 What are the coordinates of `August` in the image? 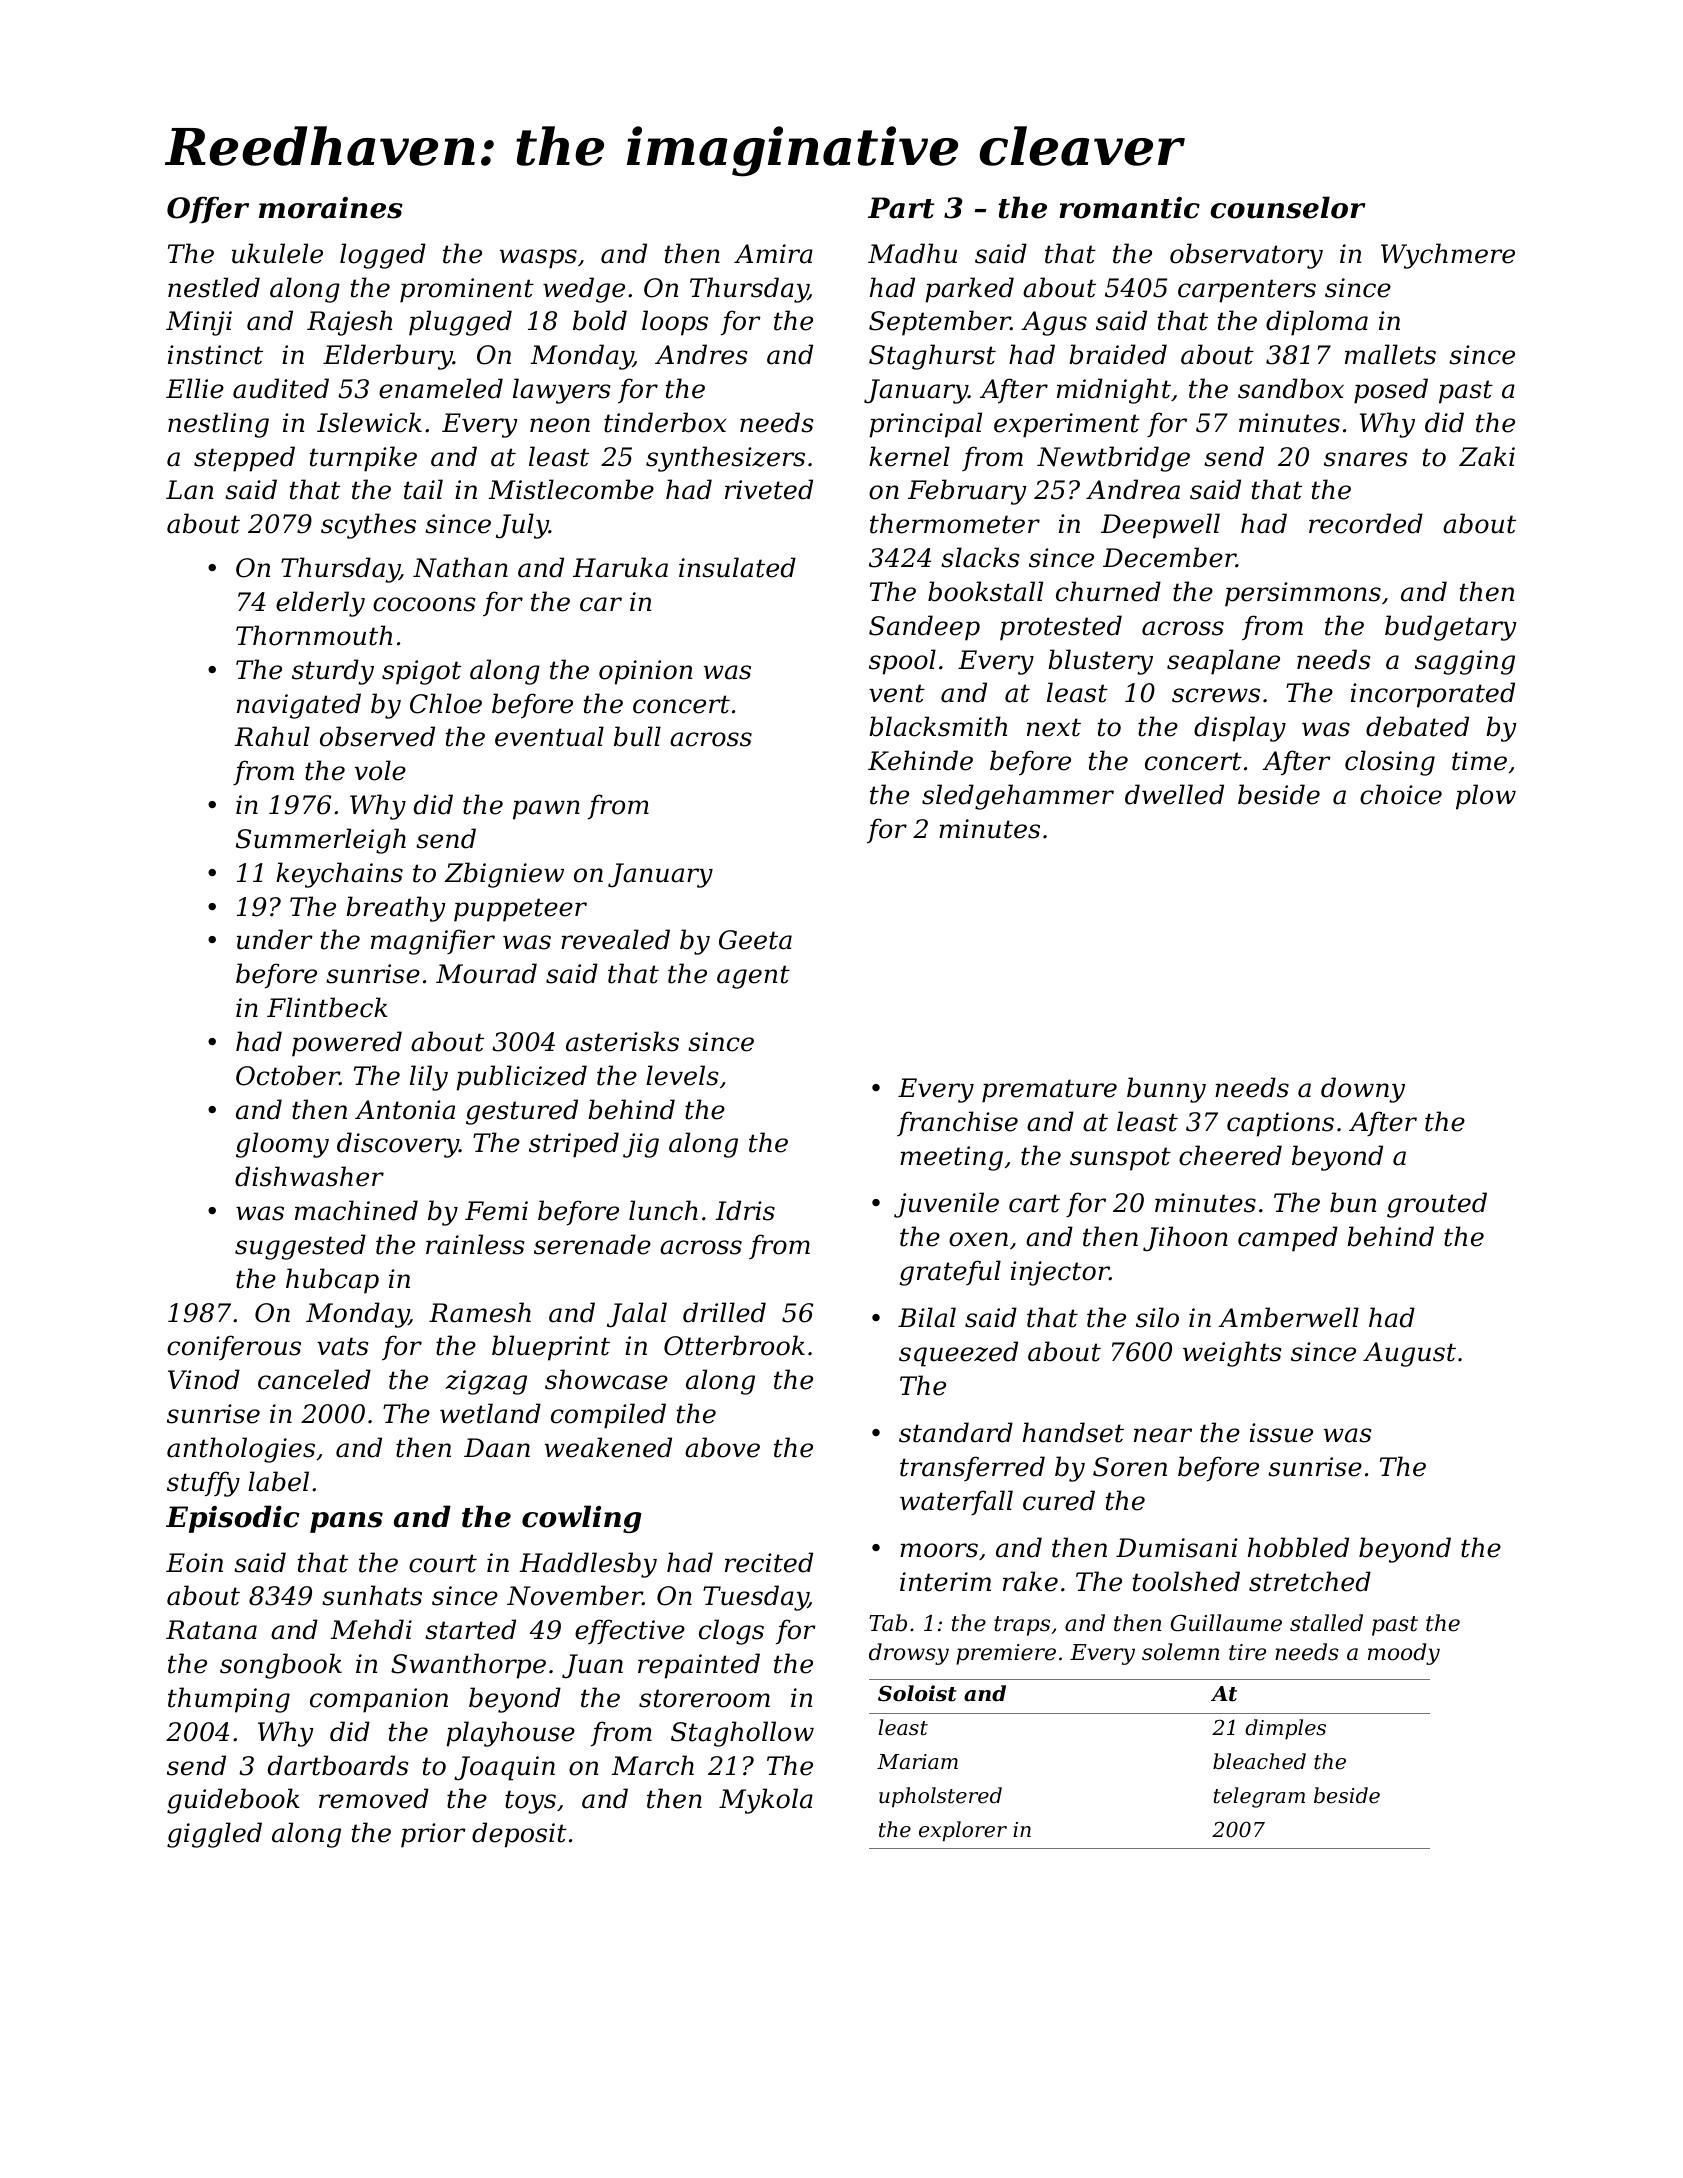 It's located at (1409, 1354).
